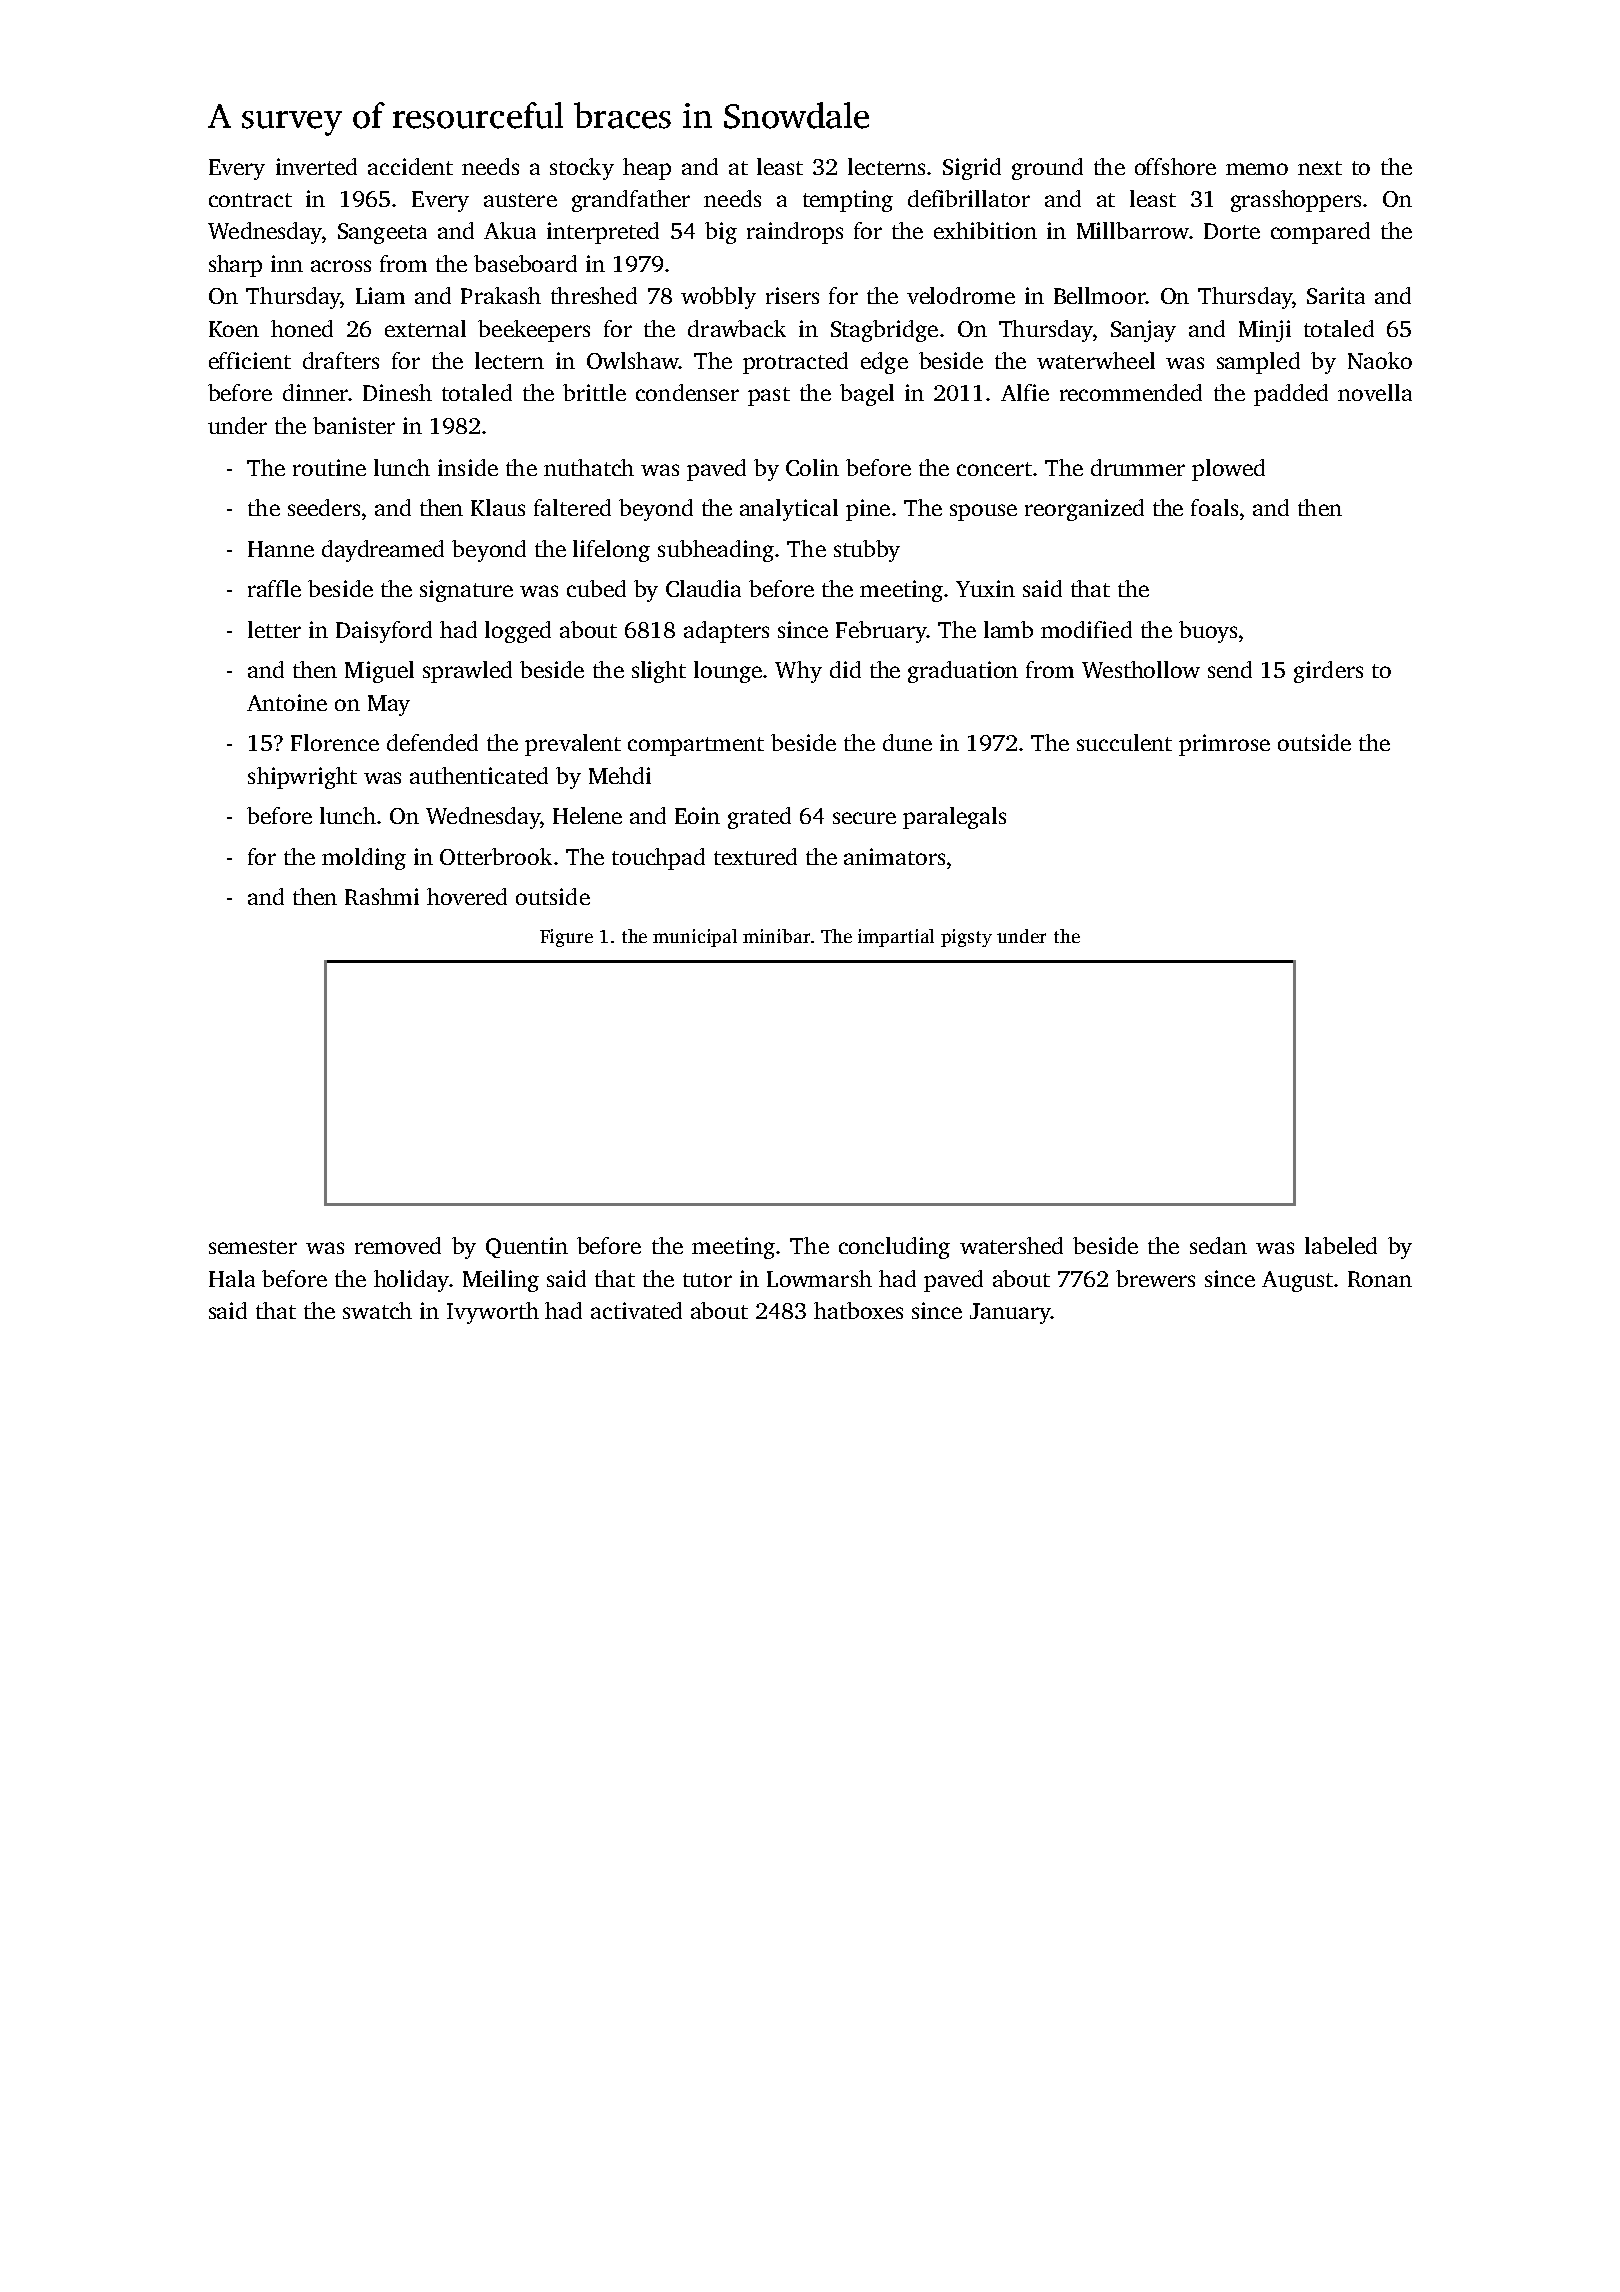 This image has width=1620, height=2292. Describe the element at coordinates (961, 295) in the image. I see `velodrome` at that location.
